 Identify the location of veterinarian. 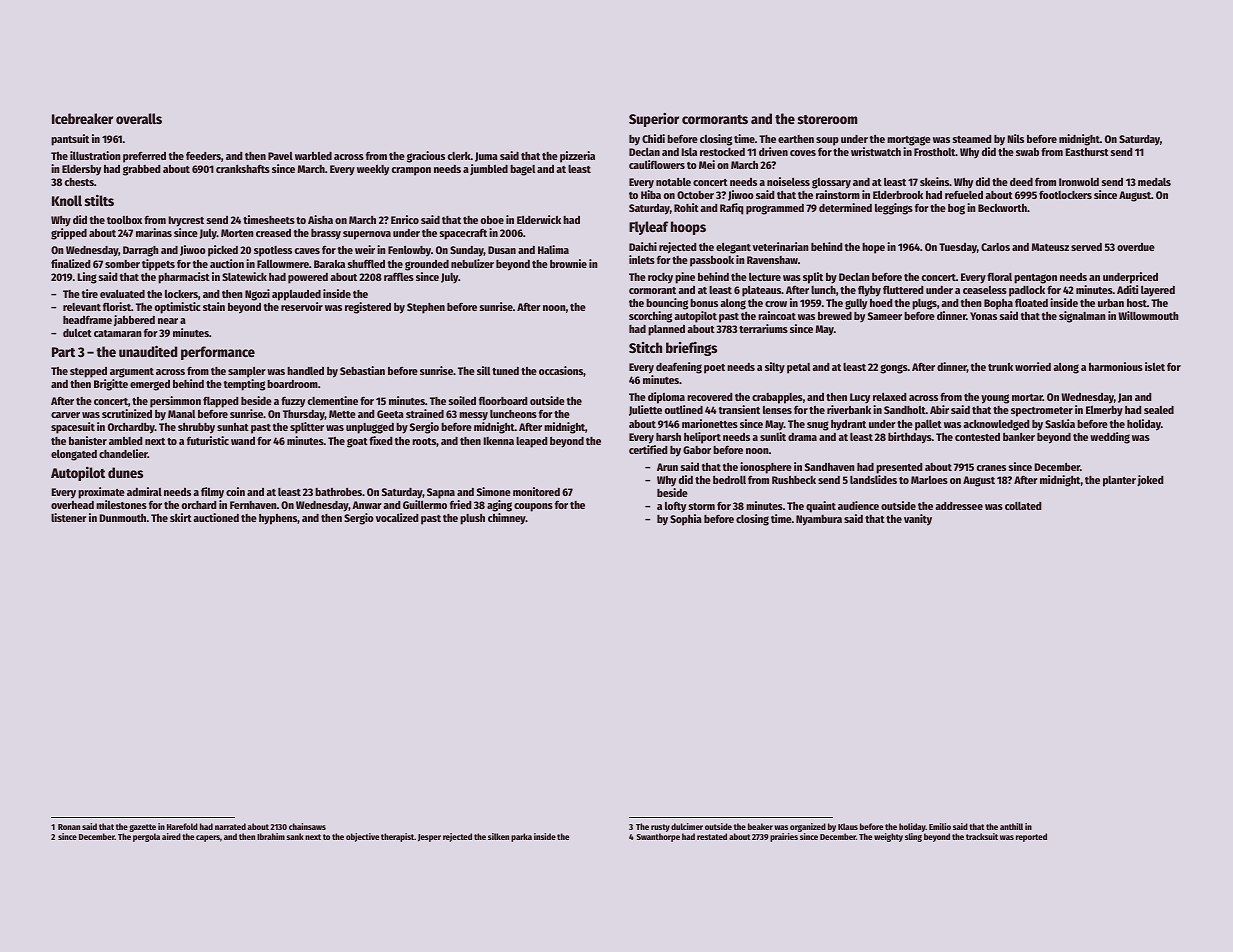
(781, 246).
